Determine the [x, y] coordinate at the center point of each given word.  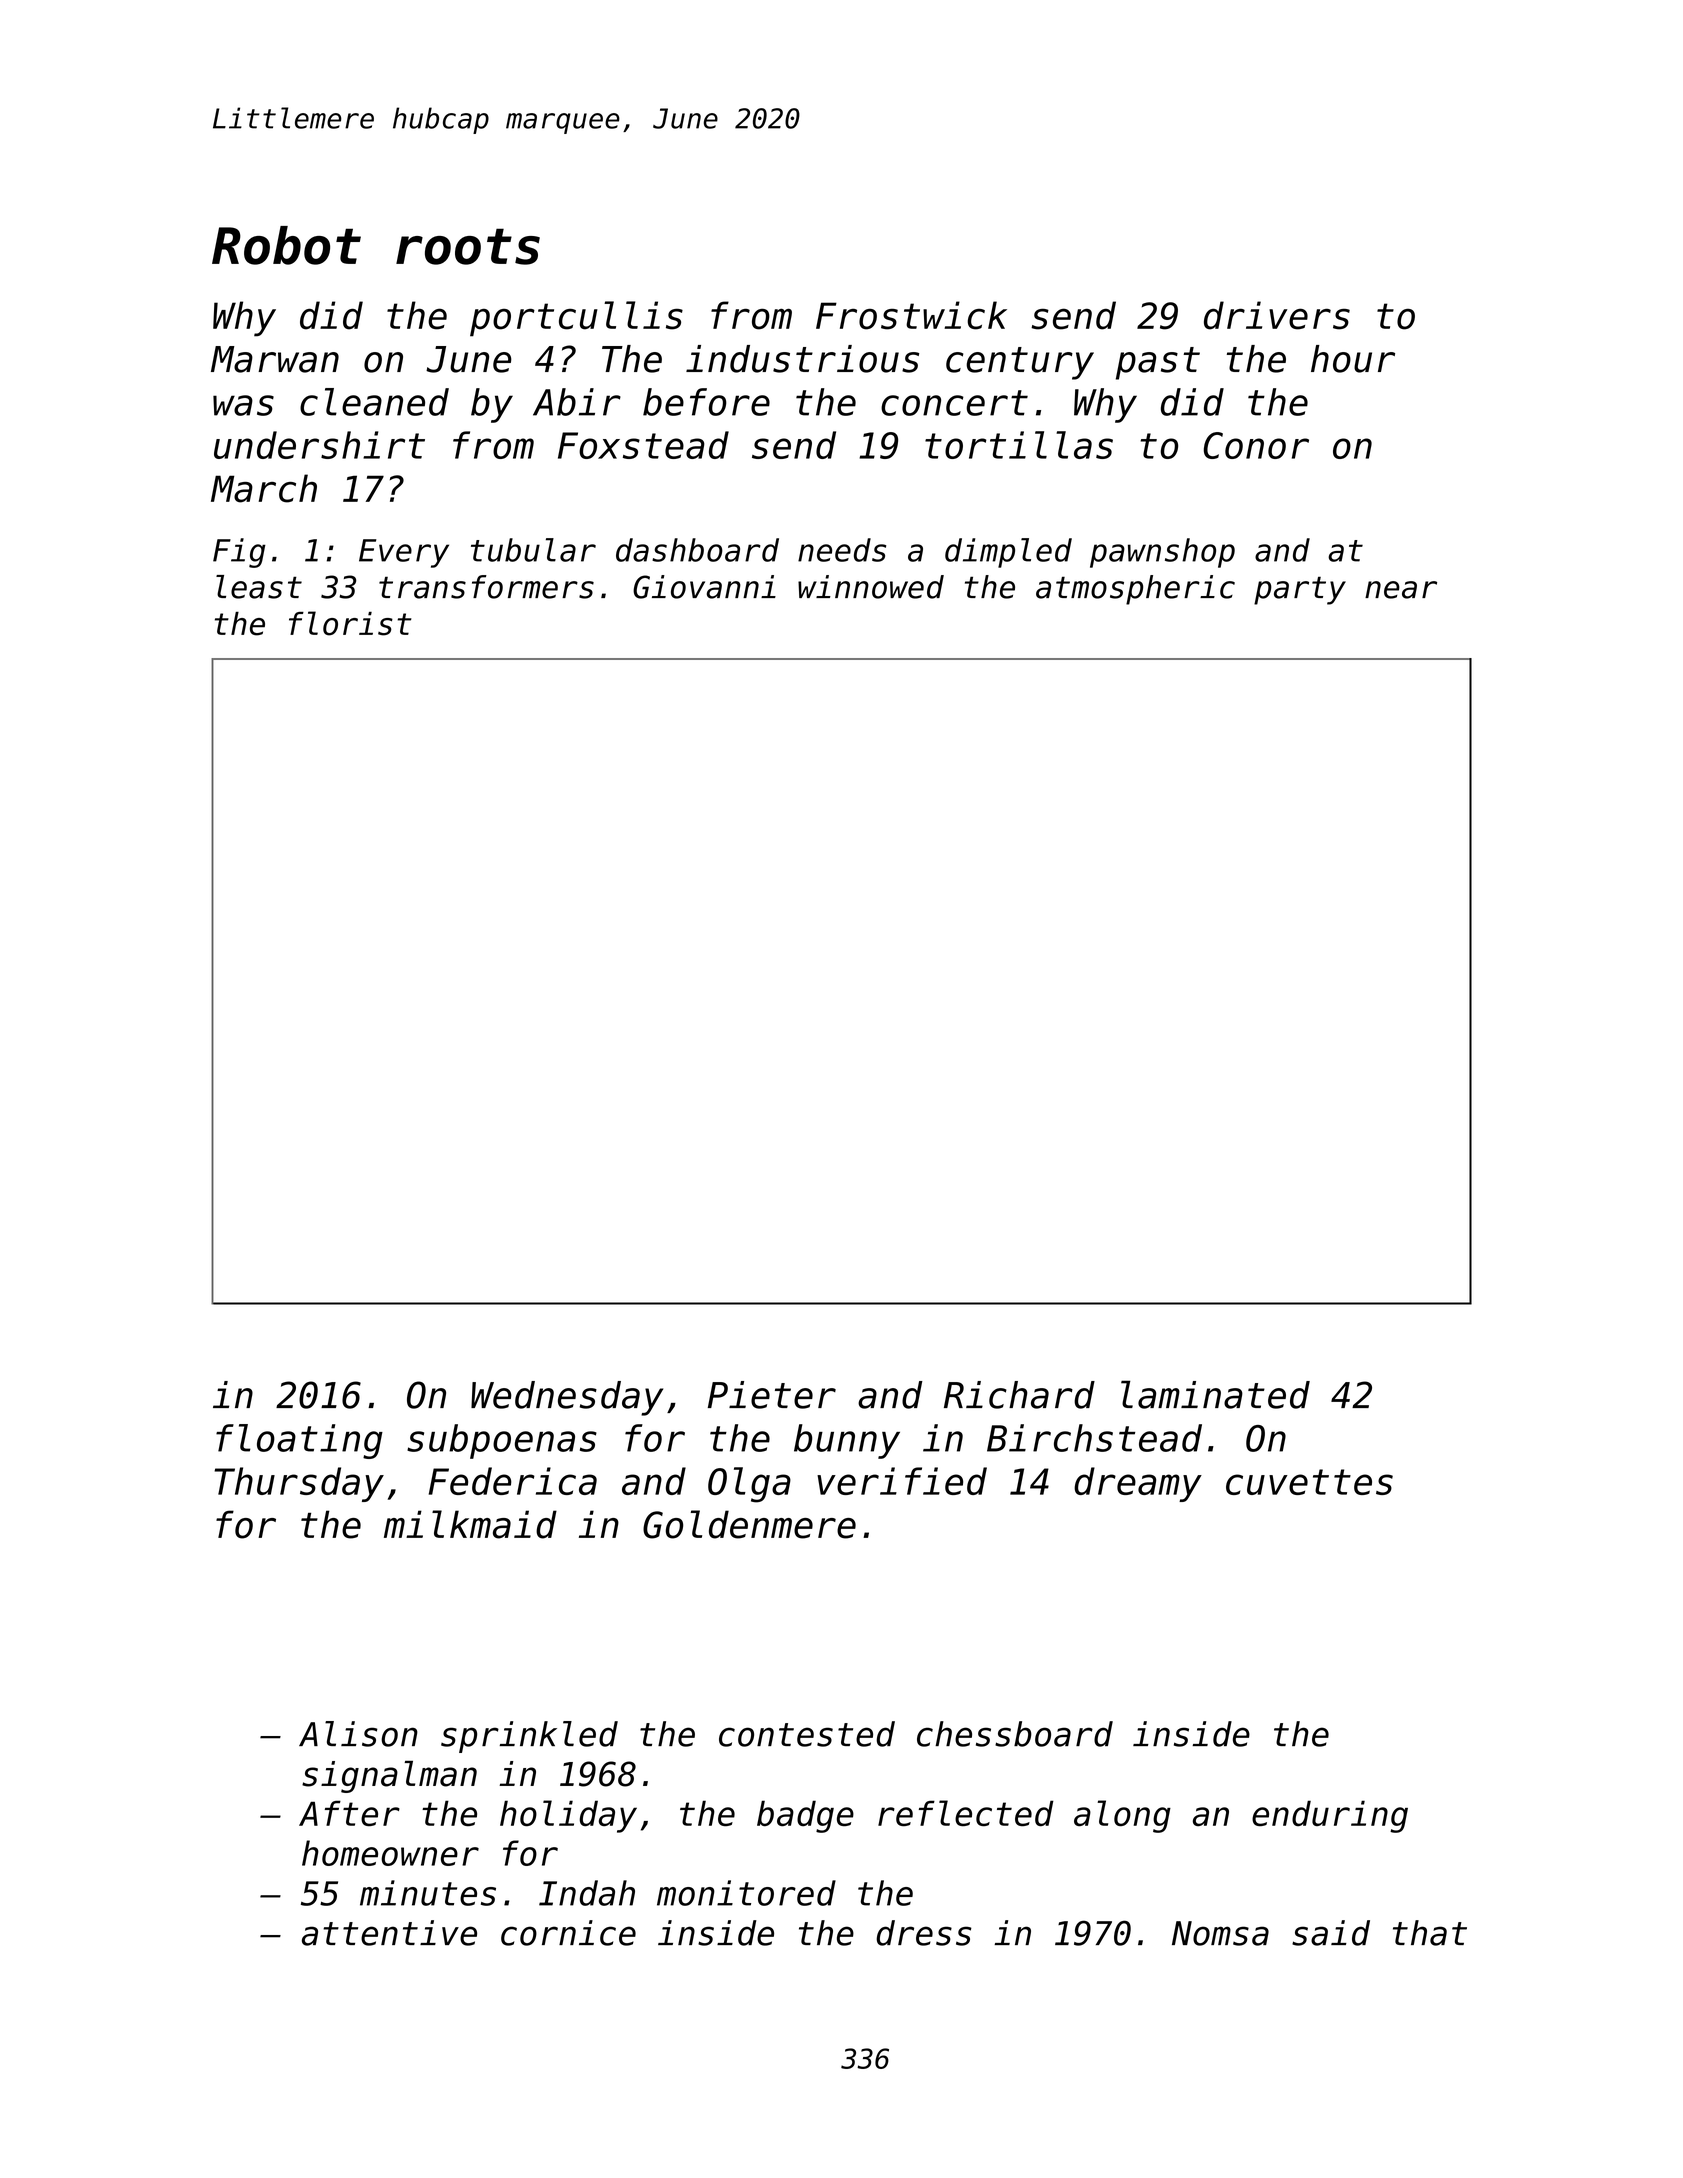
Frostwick [911, 315]
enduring [1330, 1816]
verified [902, 1481]
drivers [1277, 315]
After [349, 1813]
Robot [286, 245]
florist [350, 623]
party [1300, 590]
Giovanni [704, 587]
